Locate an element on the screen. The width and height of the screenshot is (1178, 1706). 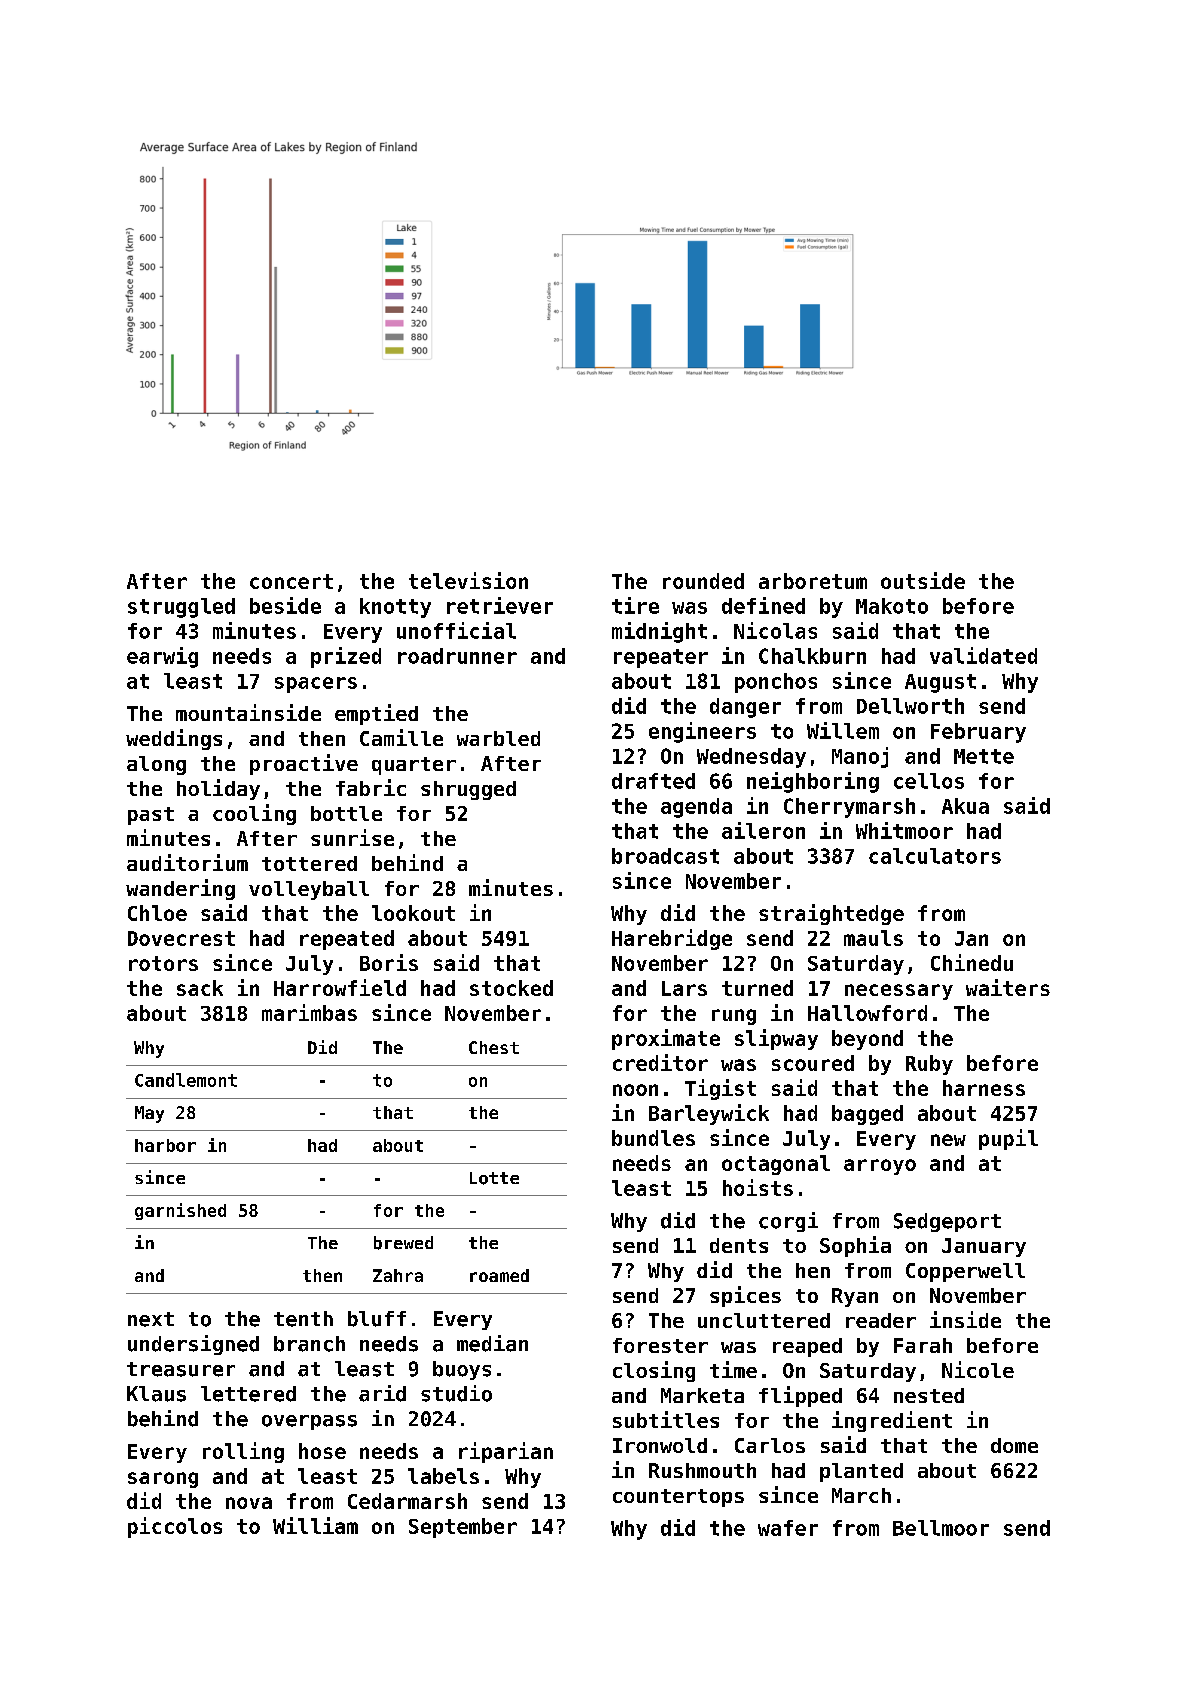
Manoj is located at coordinates (860, 757).
